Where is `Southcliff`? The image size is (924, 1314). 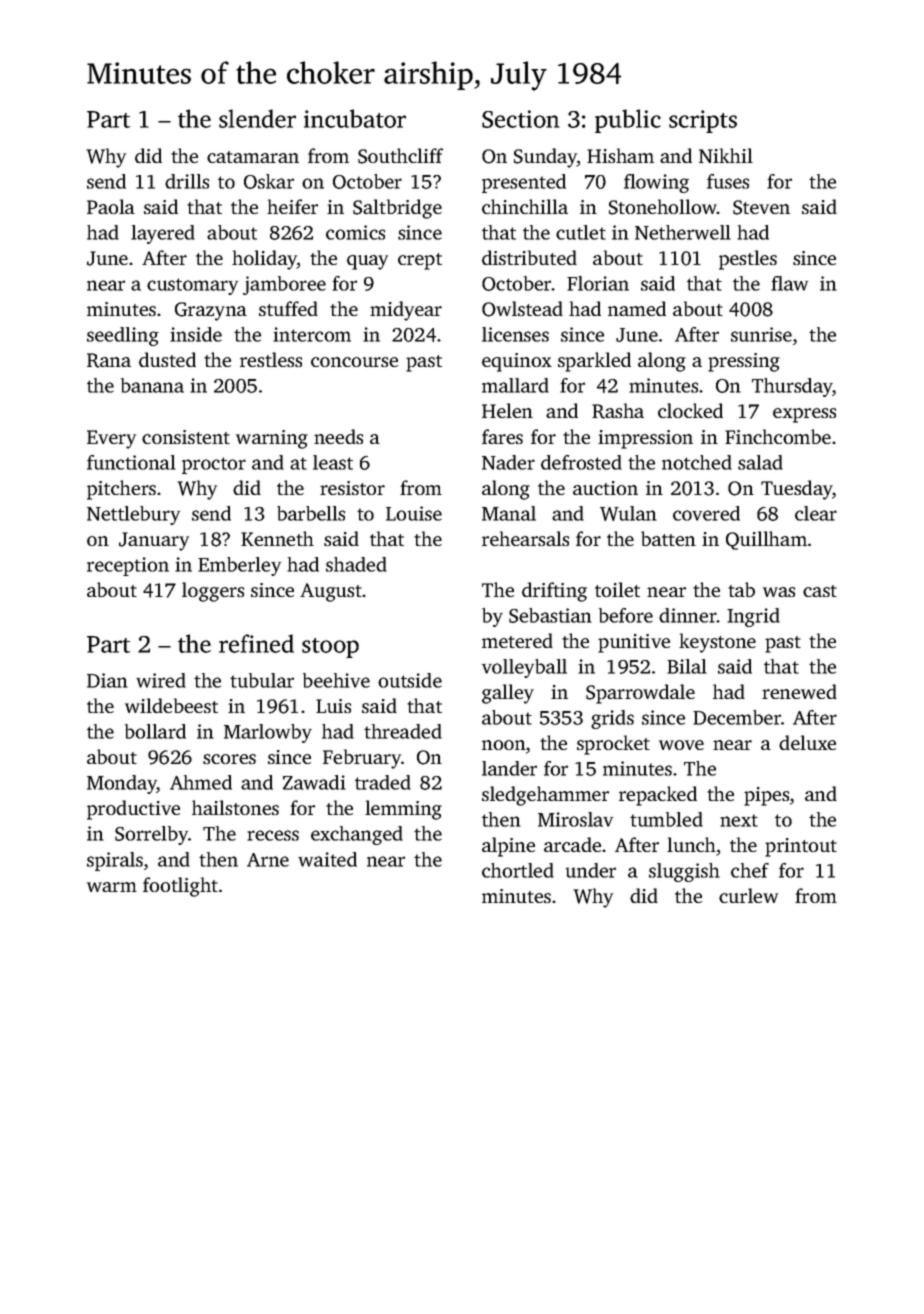 Southcliff is located at coordinates (400, 156).
